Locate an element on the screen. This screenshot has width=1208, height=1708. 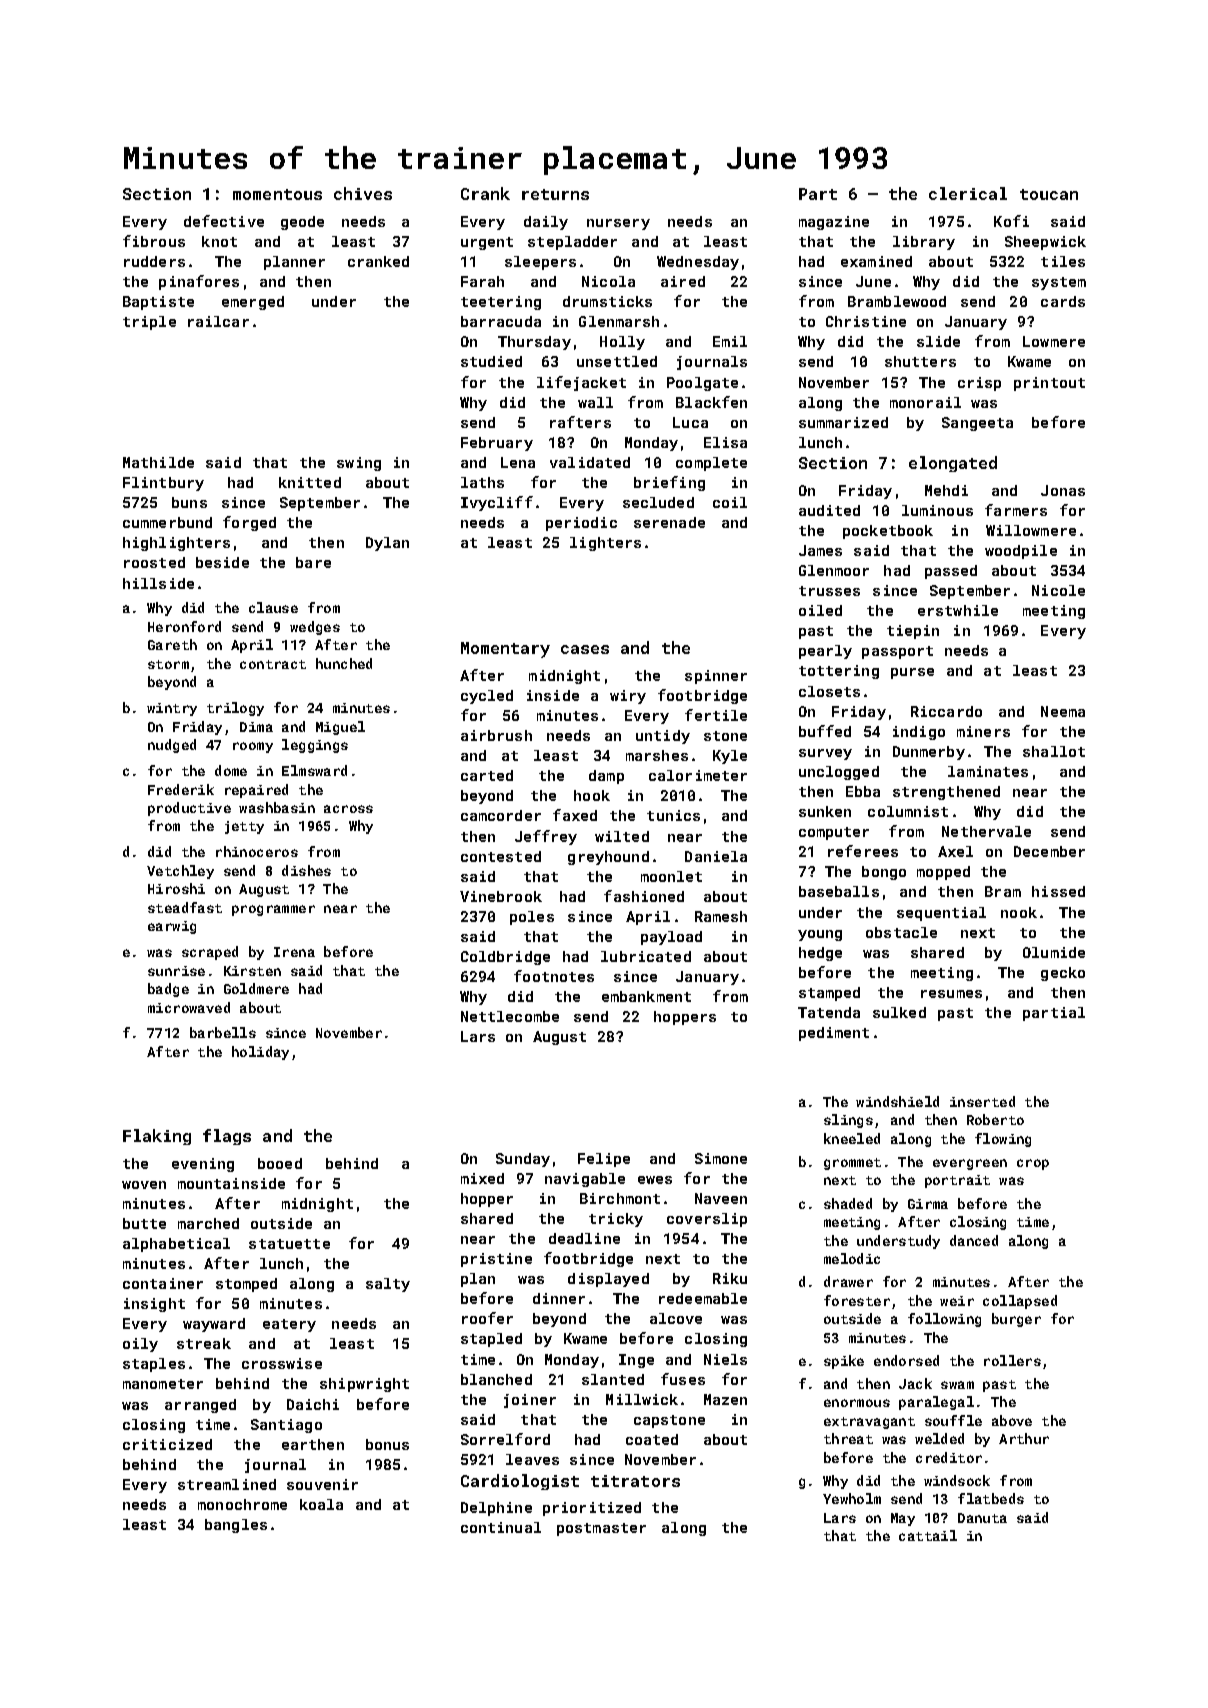
periodic is located at coordinates (581, 524).
